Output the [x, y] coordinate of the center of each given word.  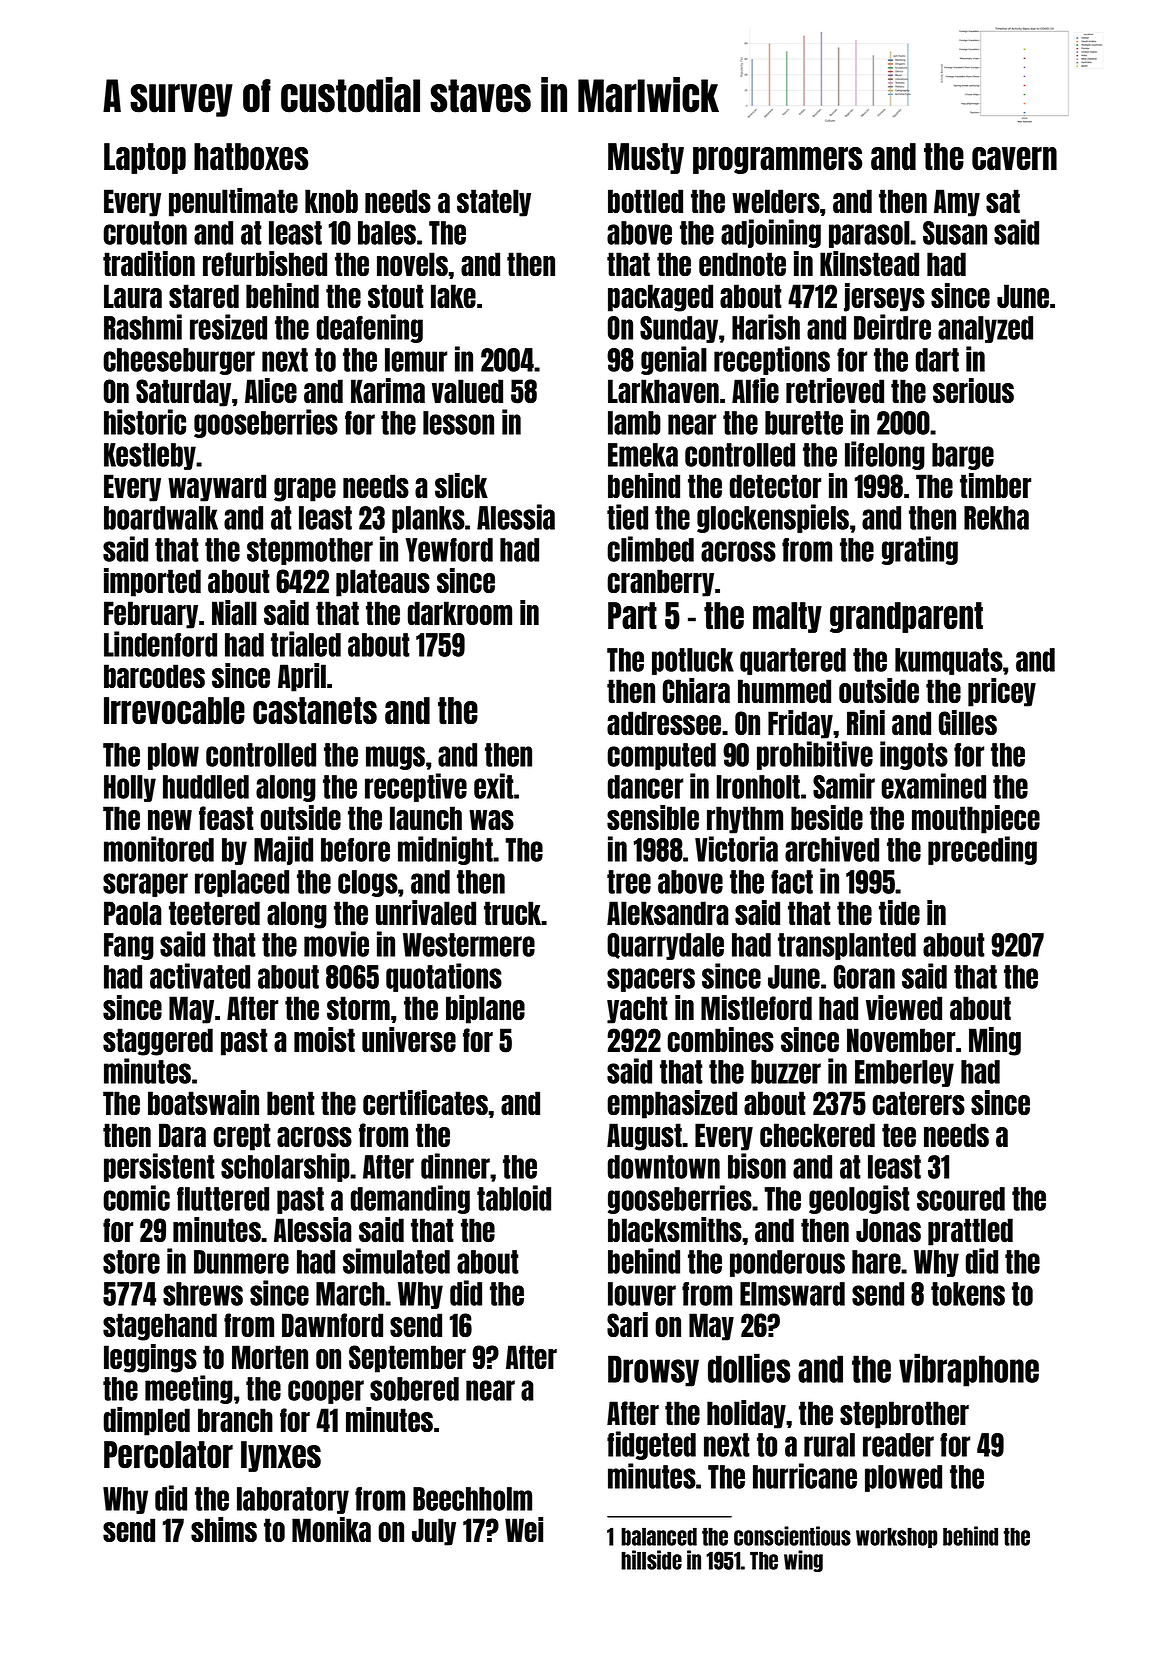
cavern [1014, 159]
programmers [777, 160]
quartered [793, 661]
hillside [651, 1560]
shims [224, 1529]
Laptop [145, 158]
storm [358, 1008]
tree [629, 882]
